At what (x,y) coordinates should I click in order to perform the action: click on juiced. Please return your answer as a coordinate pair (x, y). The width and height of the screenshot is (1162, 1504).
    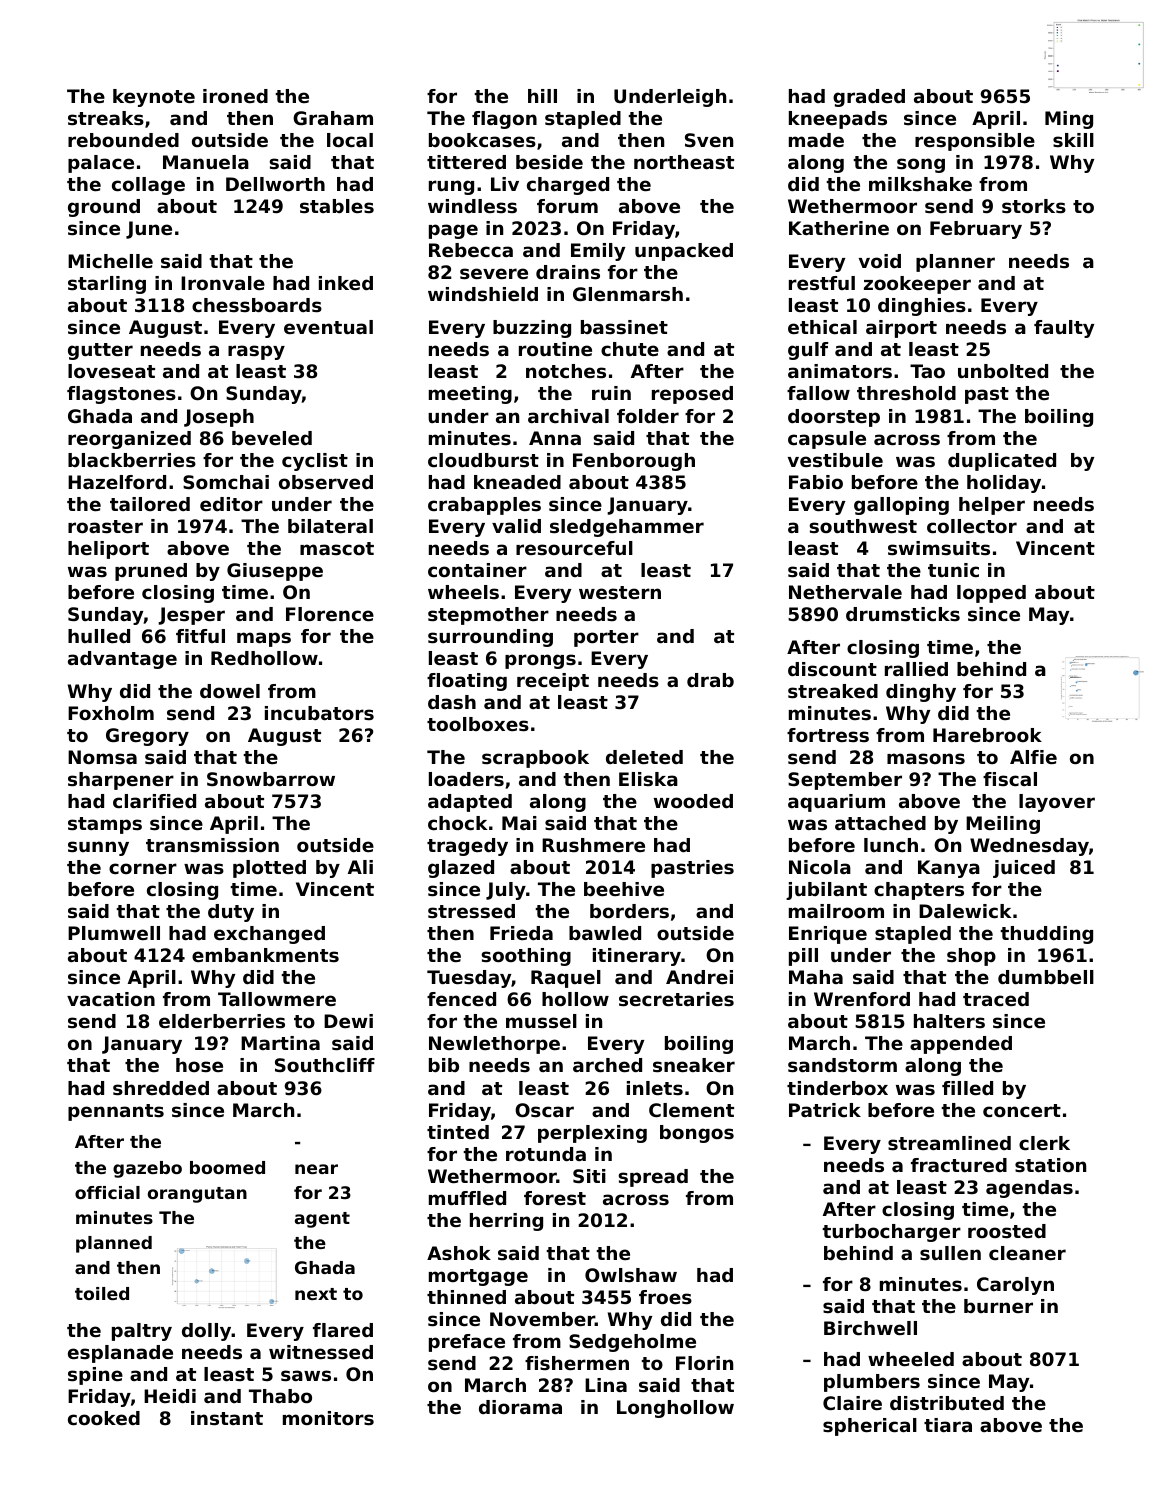
    Looking at the image, I should click on (1024, 869).
